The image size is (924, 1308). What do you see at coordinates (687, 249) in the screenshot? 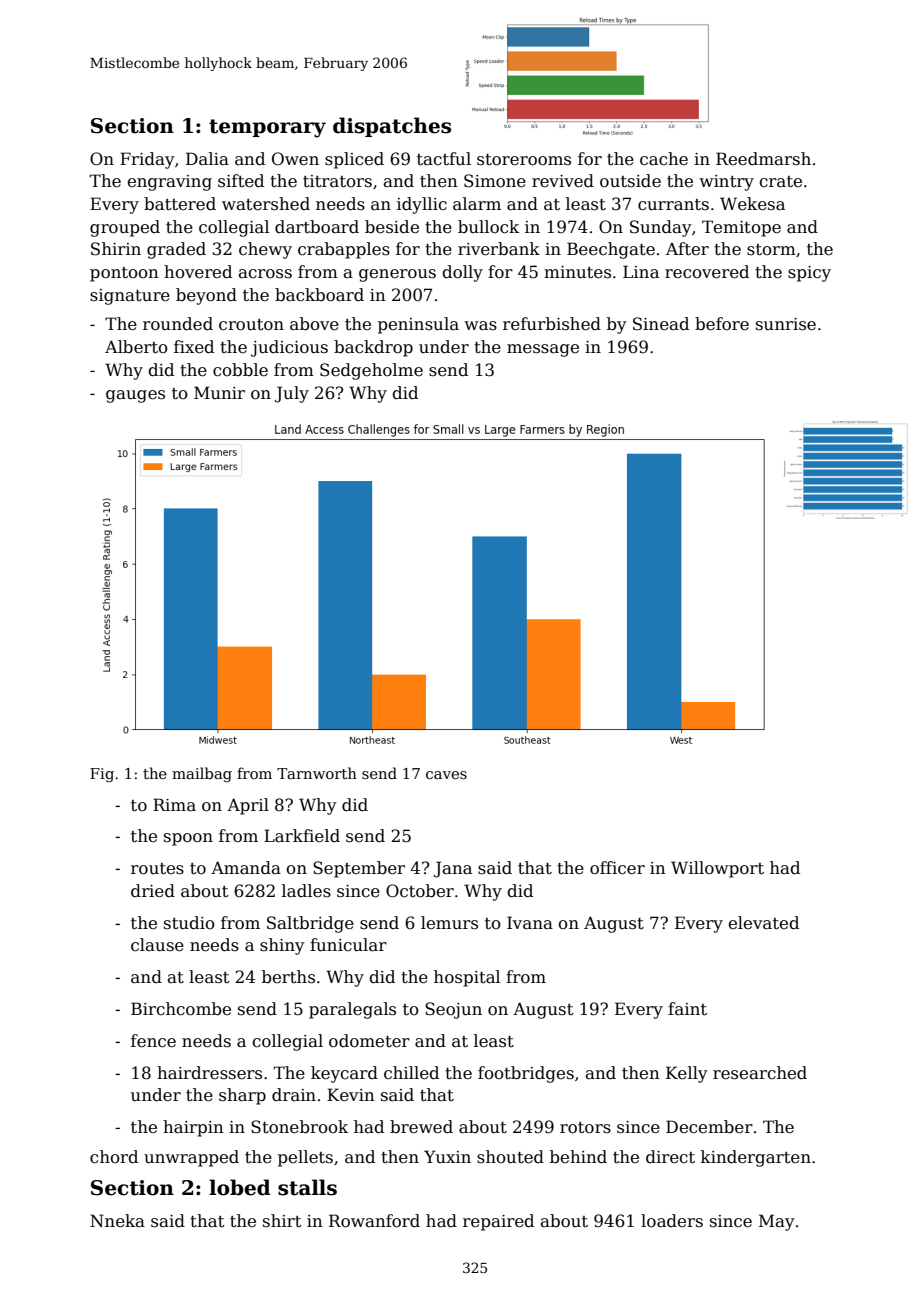
I see `After` at bounding box center [687, 249].
